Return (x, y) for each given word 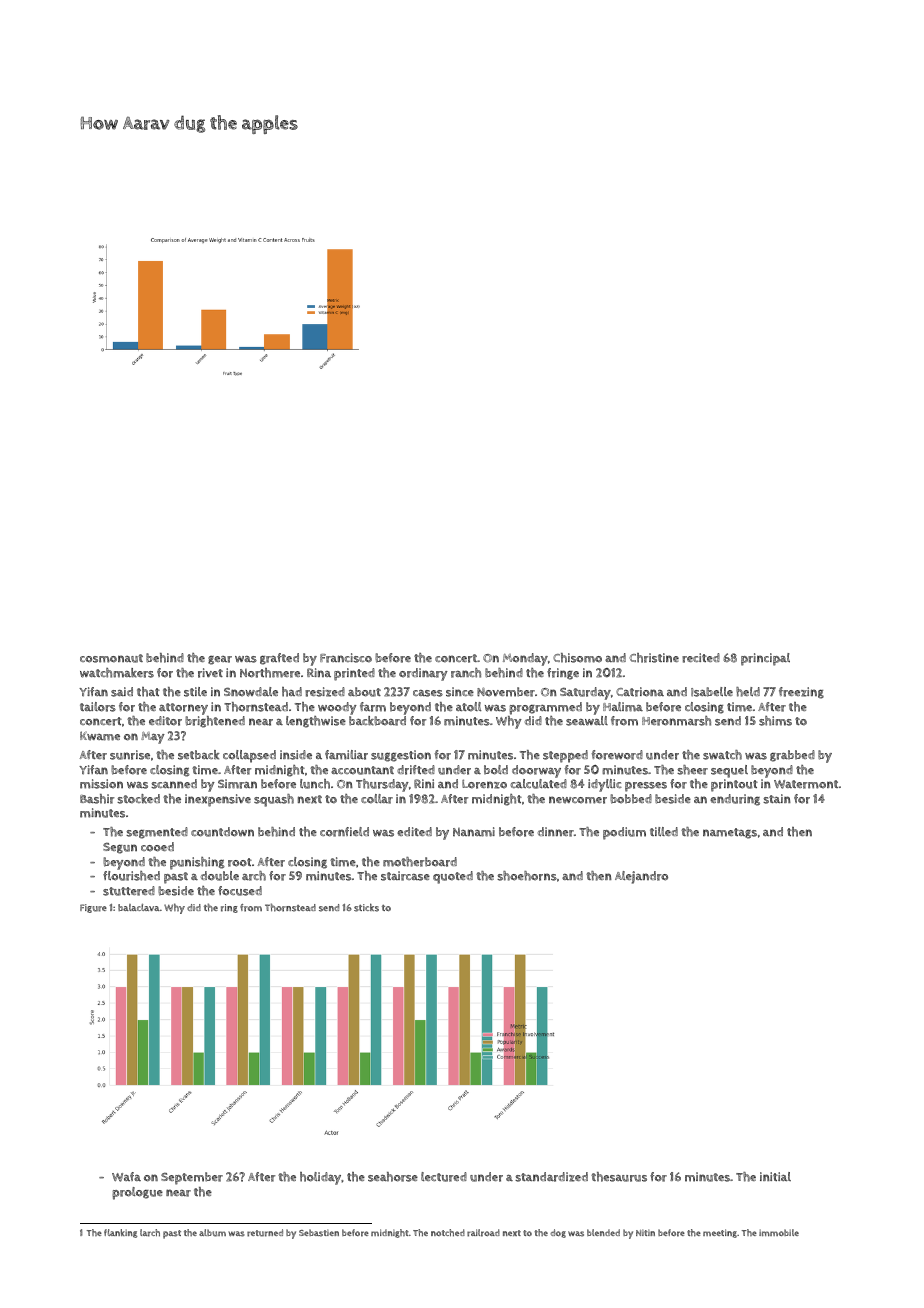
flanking (120, 1233)
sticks (366, 907)
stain (777, 799)
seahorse (393, 1177)
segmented (157, 833)
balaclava (139, 907)
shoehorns (527, 876)
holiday (320, 1178)
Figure (93, 908)
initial (775, 1176)
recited (701, 658)
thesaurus (619, 1177)
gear (220, 660)
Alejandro (641, 877)
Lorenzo (484, 784)
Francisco (346, 658)
